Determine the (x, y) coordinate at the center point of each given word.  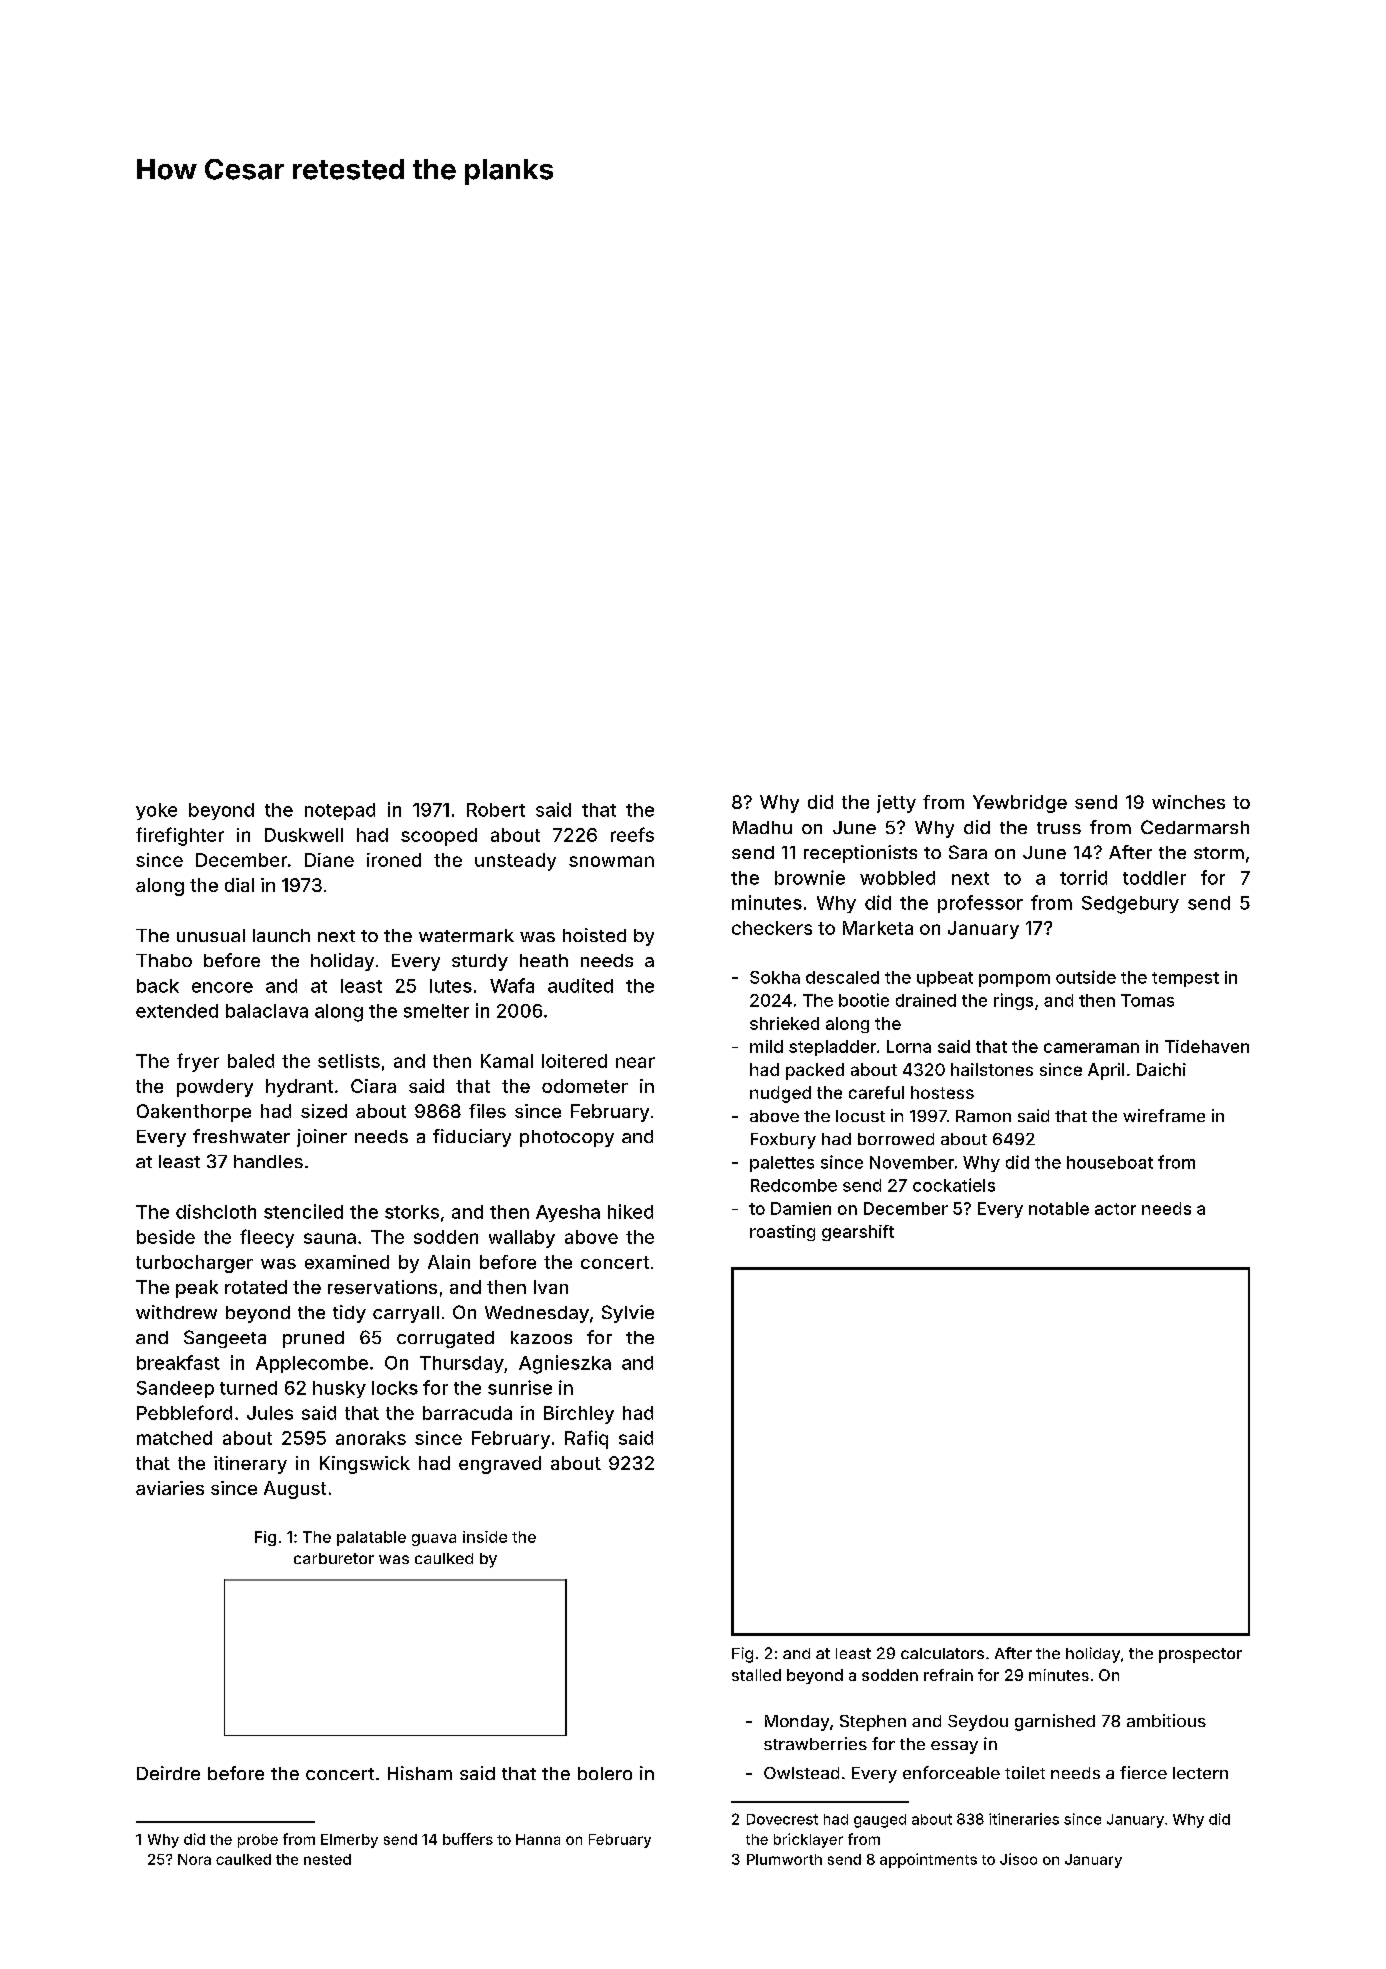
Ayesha (568, 1213)
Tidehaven (1207, 1046)
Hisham (420, 1773)
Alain (449, 1262)
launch (281, 935)
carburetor (334, 1558)
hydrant (299, 1088)
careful (876, 1092)
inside (485, 1537)
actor (1115, 1209)
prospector (1200, 1655)
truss (1059, 828)
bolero (605, 1773)
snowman (611, 861)
